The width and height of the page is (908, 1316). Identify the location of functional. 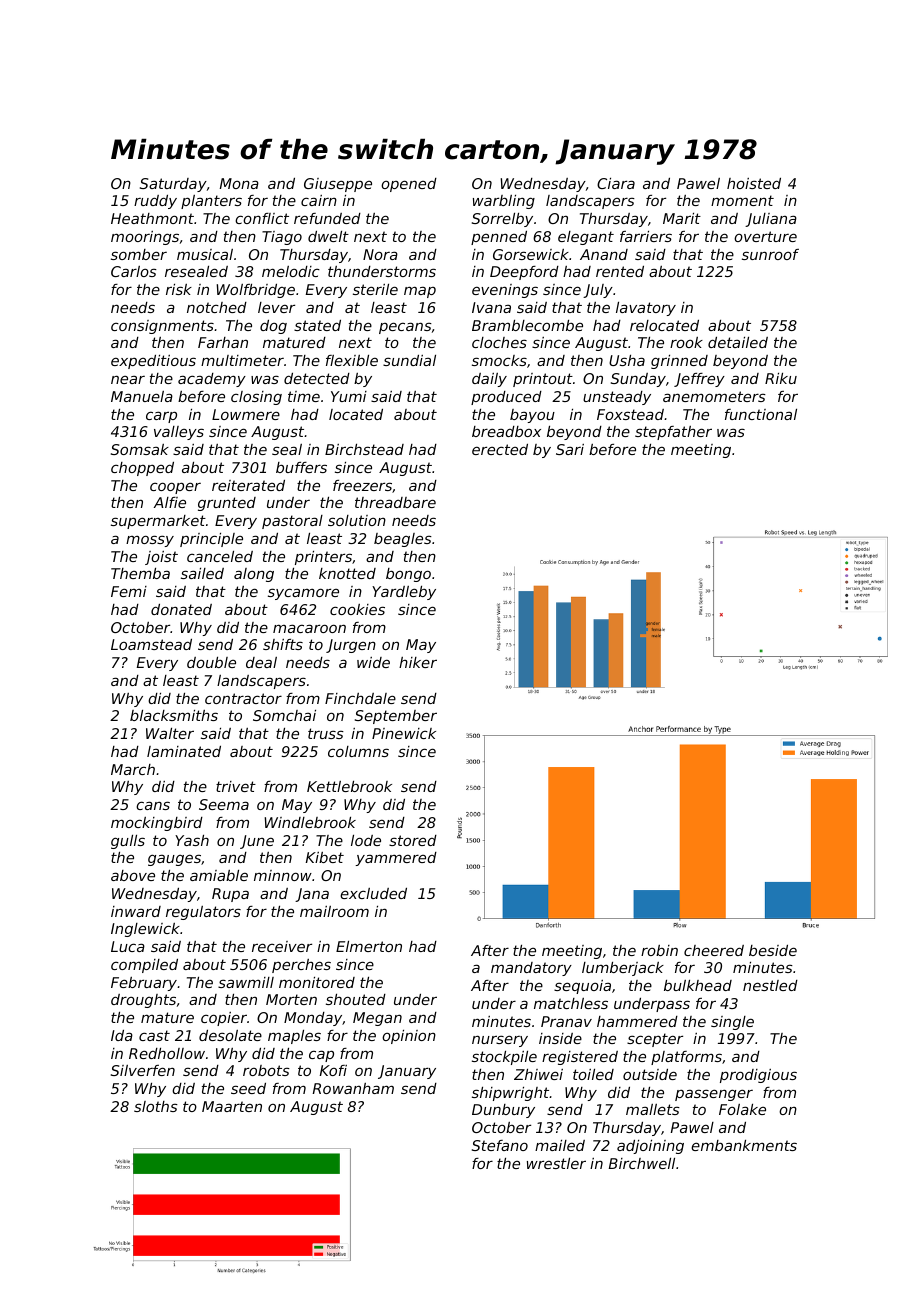
(761, 414).
